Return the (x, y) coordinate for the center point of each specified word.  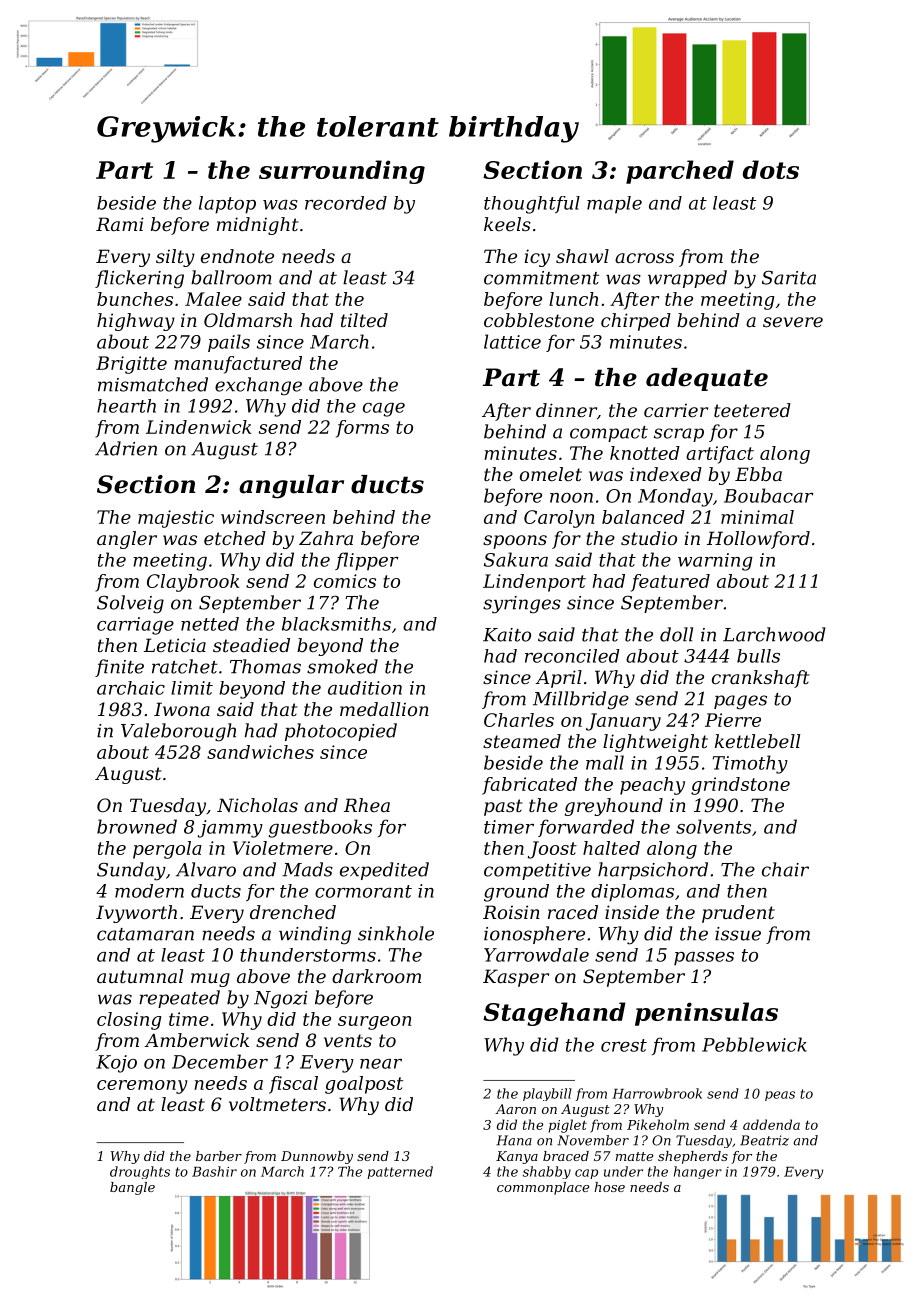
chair (785, 869)
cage (384, 410)
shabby (547, 1172)
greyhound (614, 807)
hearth (126, 406)
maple (614, 205)
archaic (131, 688)
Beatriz (764, 1140)
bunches (135, 299)
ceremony (142, 1087)
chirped (636, 322)
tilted (364, 320)
